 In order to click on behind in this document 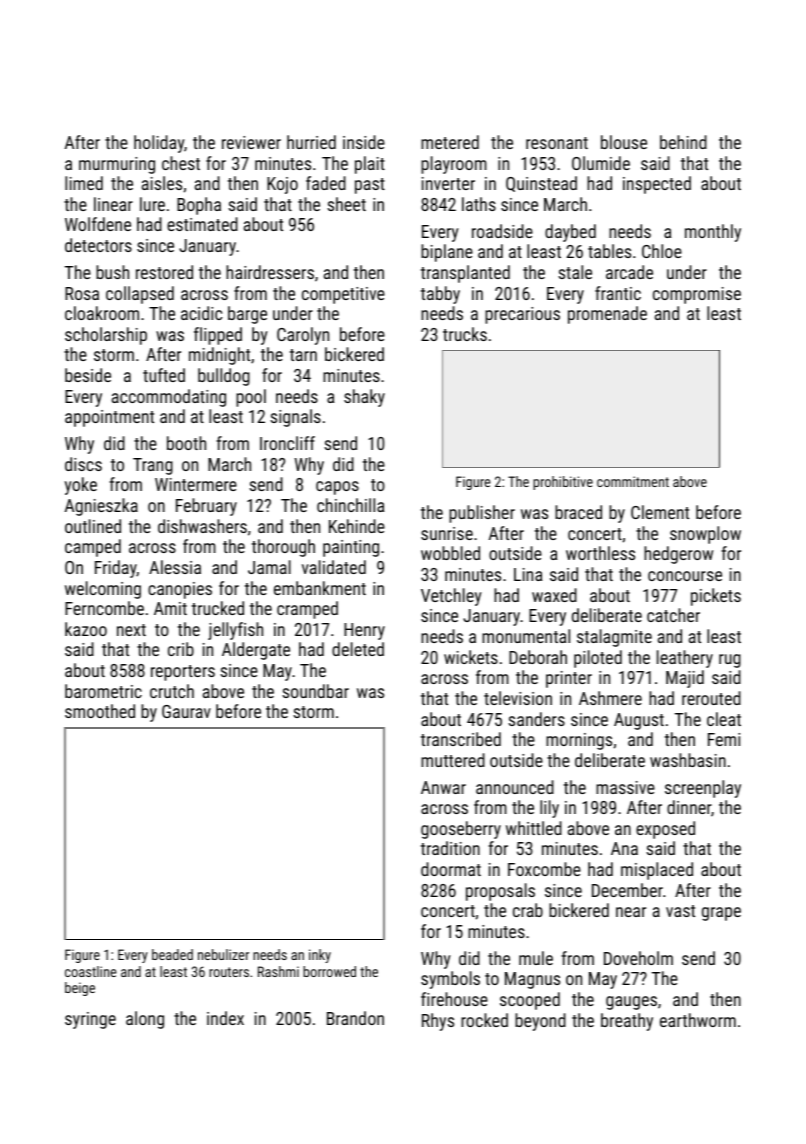, I will do `click(683, 142)`.
